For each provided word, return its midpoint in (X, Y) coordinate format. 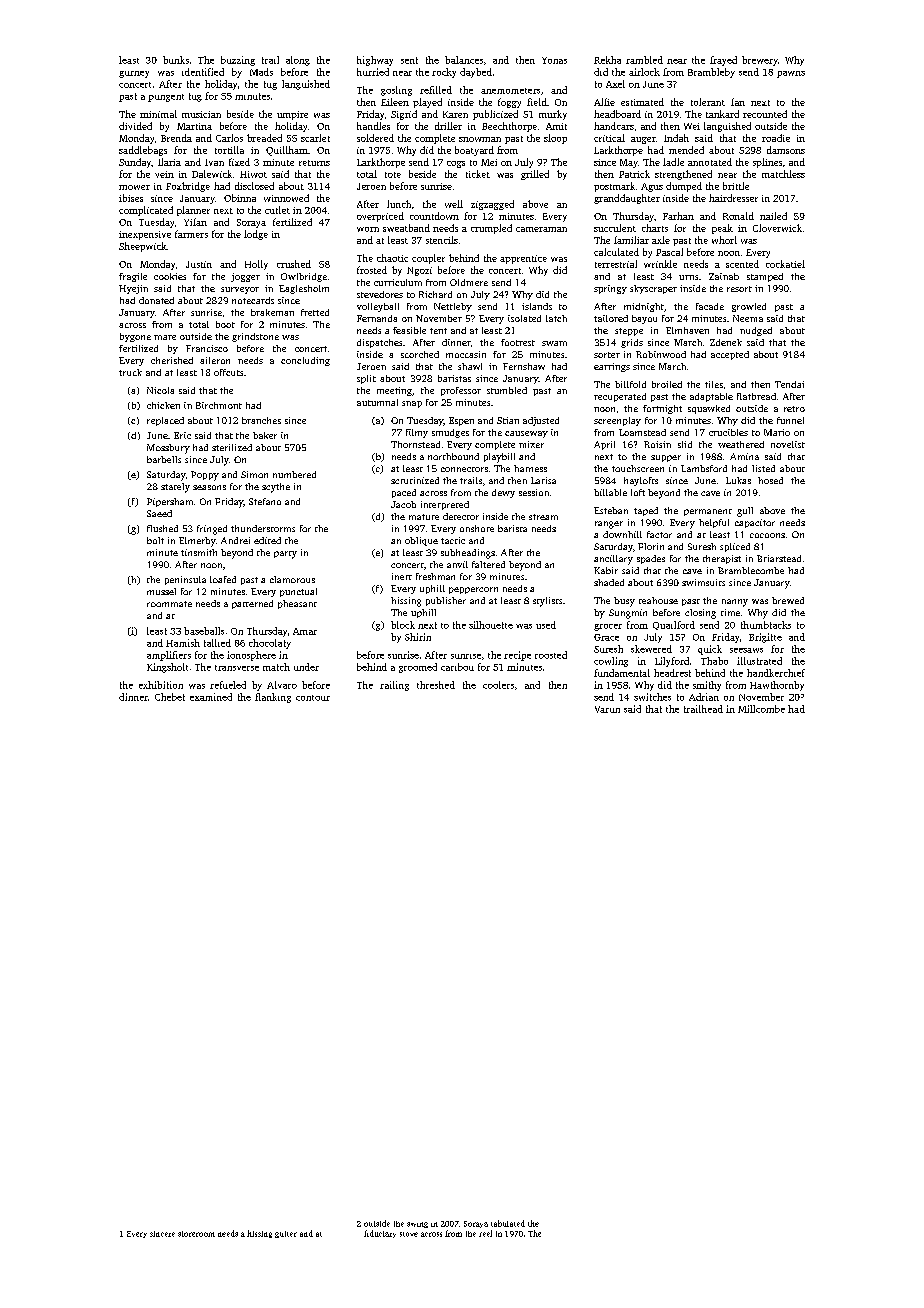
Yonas (554, 60)
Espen (461, 421)
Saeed (159, 513)
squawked (709, 409)
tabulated (508, 1223)
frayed (723, 61)
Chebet (170, 697)
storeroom (196, 1234)
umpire (292, 115)
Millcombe (761, 709)
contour (313, 698)
